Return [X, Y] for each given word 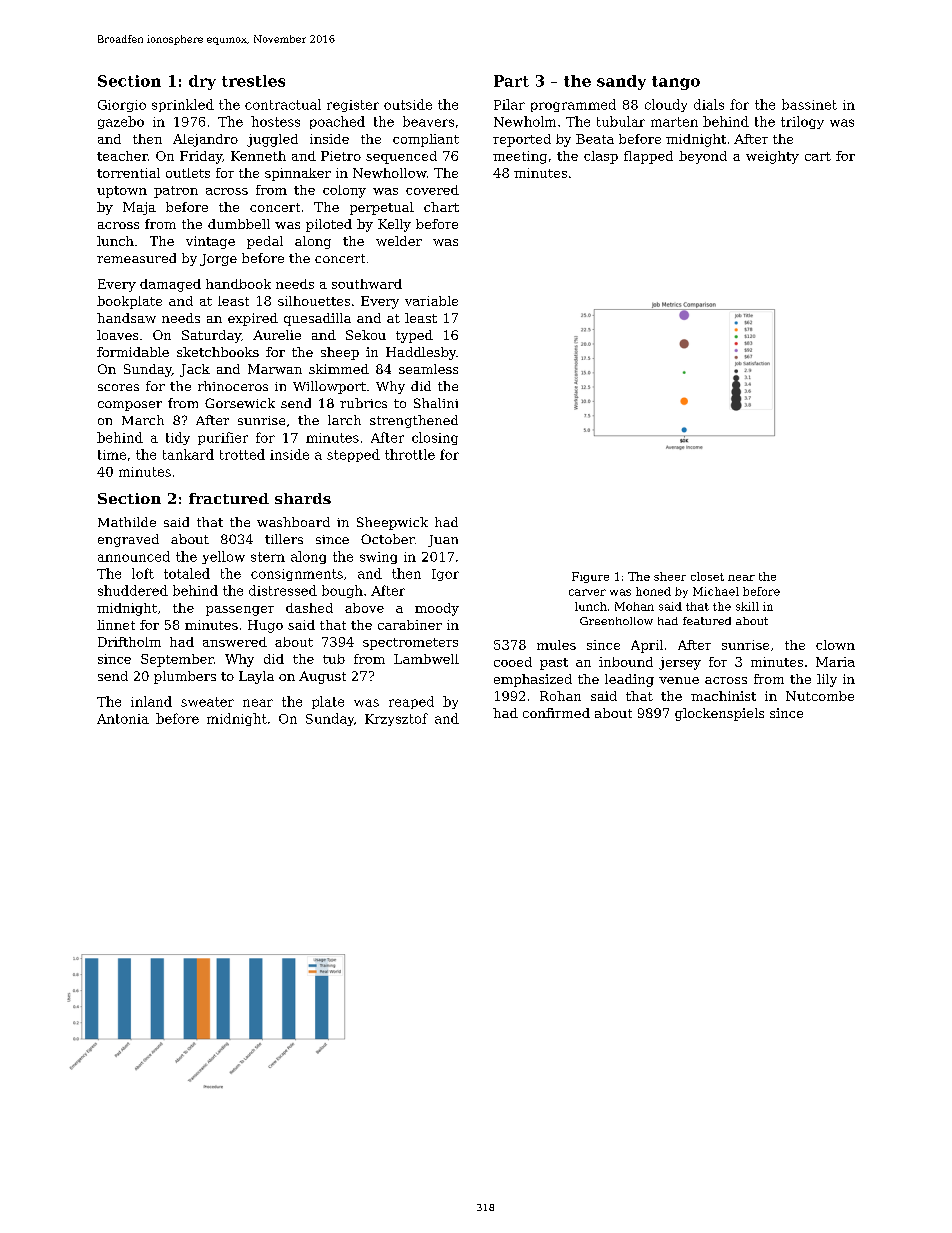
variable [431, 301]
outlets [188, 173]
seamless [428, 369]
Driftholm [129, 642]
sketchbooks [218, 352]
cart [818, 156]
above [364, 608]
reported [522, 140]
